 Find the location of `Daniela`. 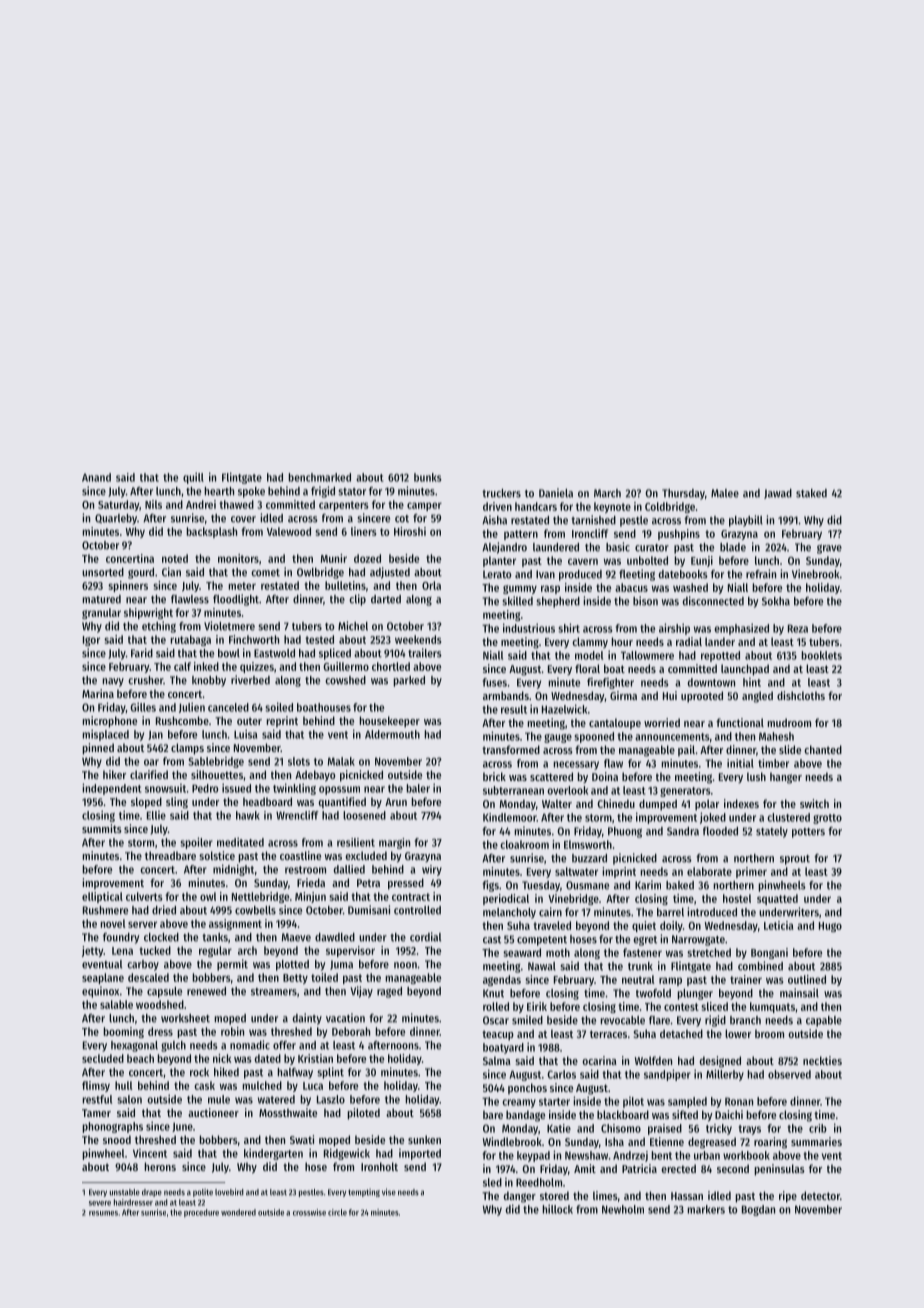

Daniela is located at coordinates (556, 493).
